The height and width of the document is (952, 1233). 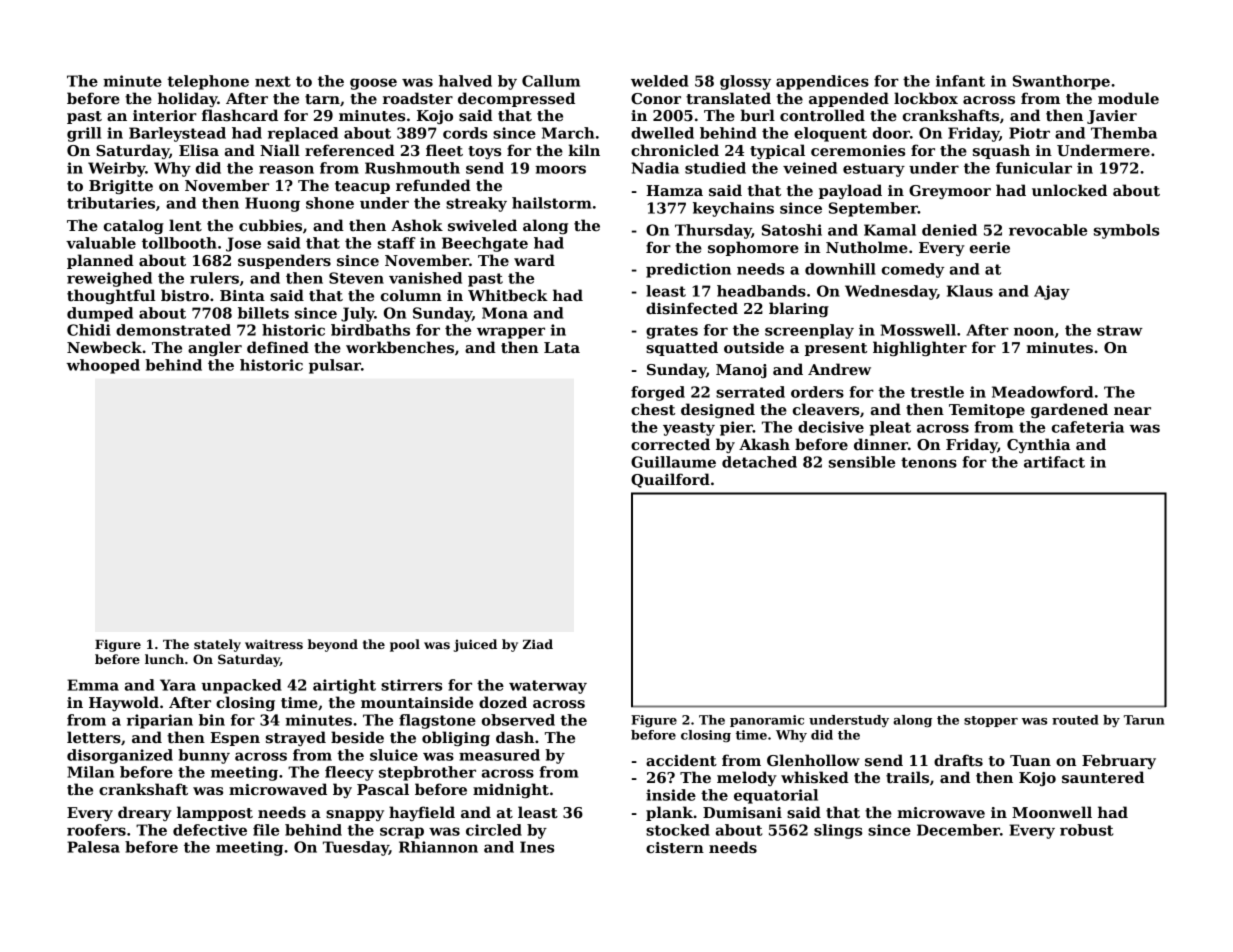 What do you see at coordinates (929, 462) in the document?
I see `tenons` at bounding box center [929, 462].
